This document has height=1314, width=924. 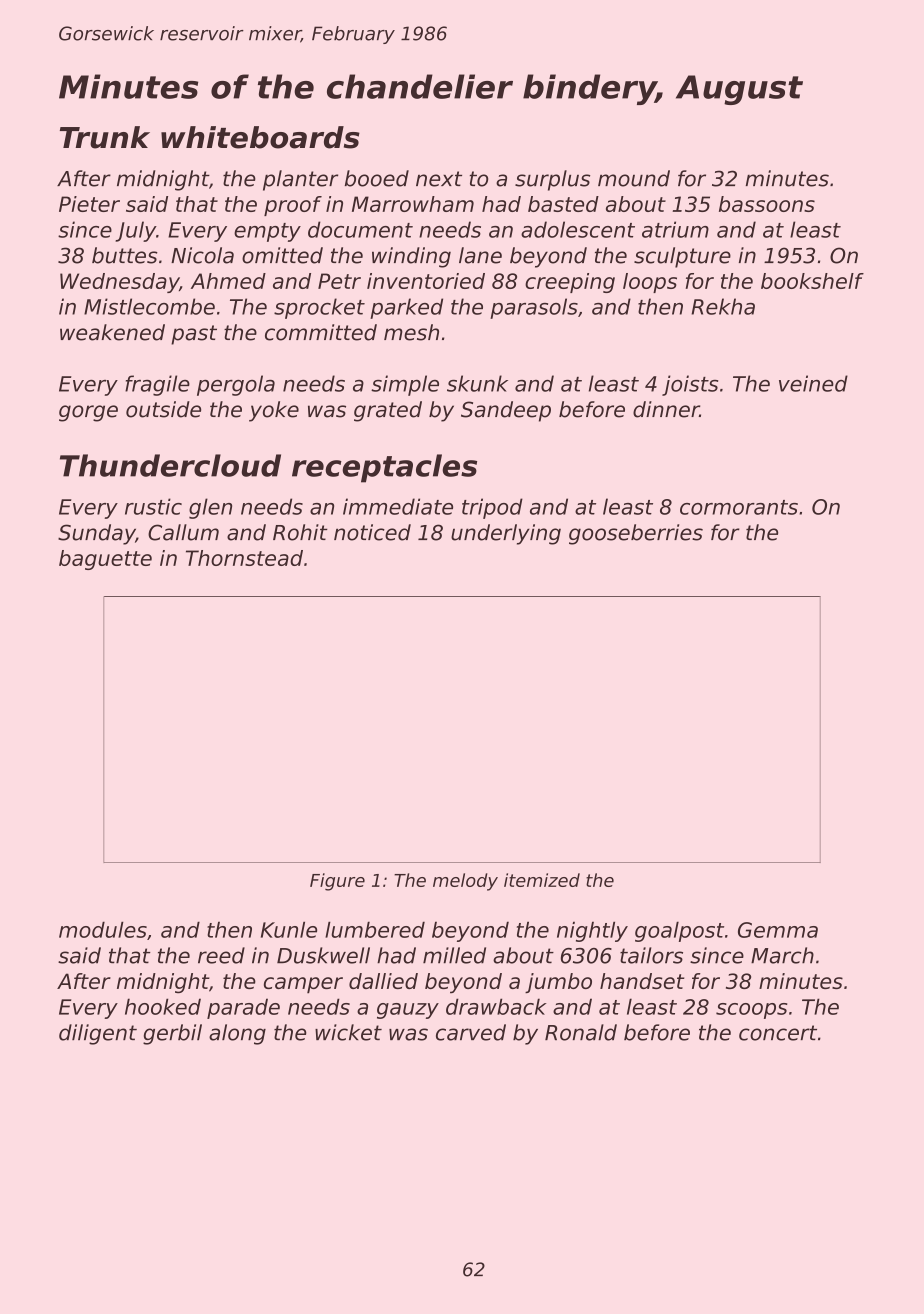 What do you see at coordinates (163, 1006) in the document?
I see `hooked` at bounding box center [163, 1006].
